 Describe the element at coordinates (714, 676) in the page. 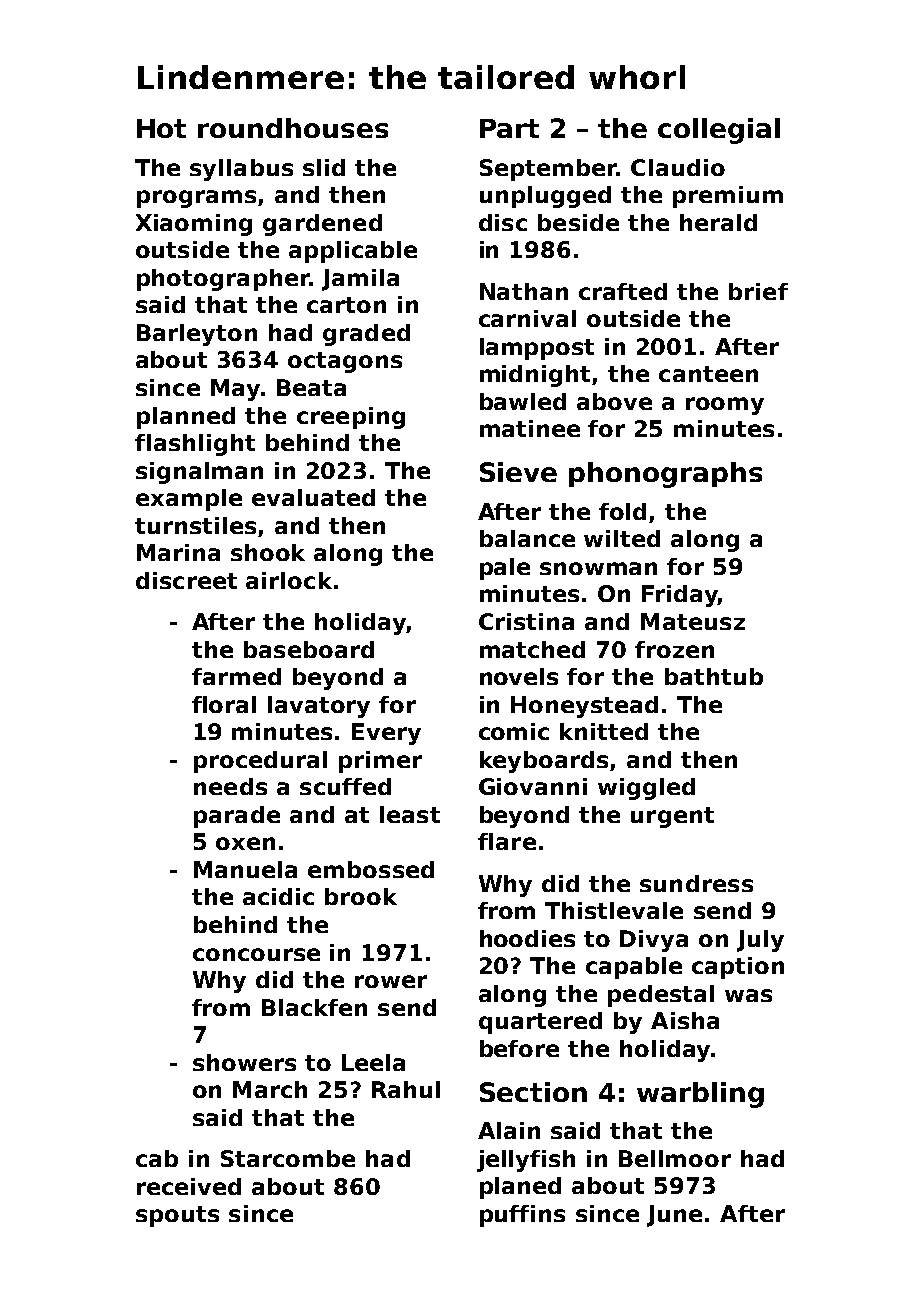

I see `bathtub` at that location.
